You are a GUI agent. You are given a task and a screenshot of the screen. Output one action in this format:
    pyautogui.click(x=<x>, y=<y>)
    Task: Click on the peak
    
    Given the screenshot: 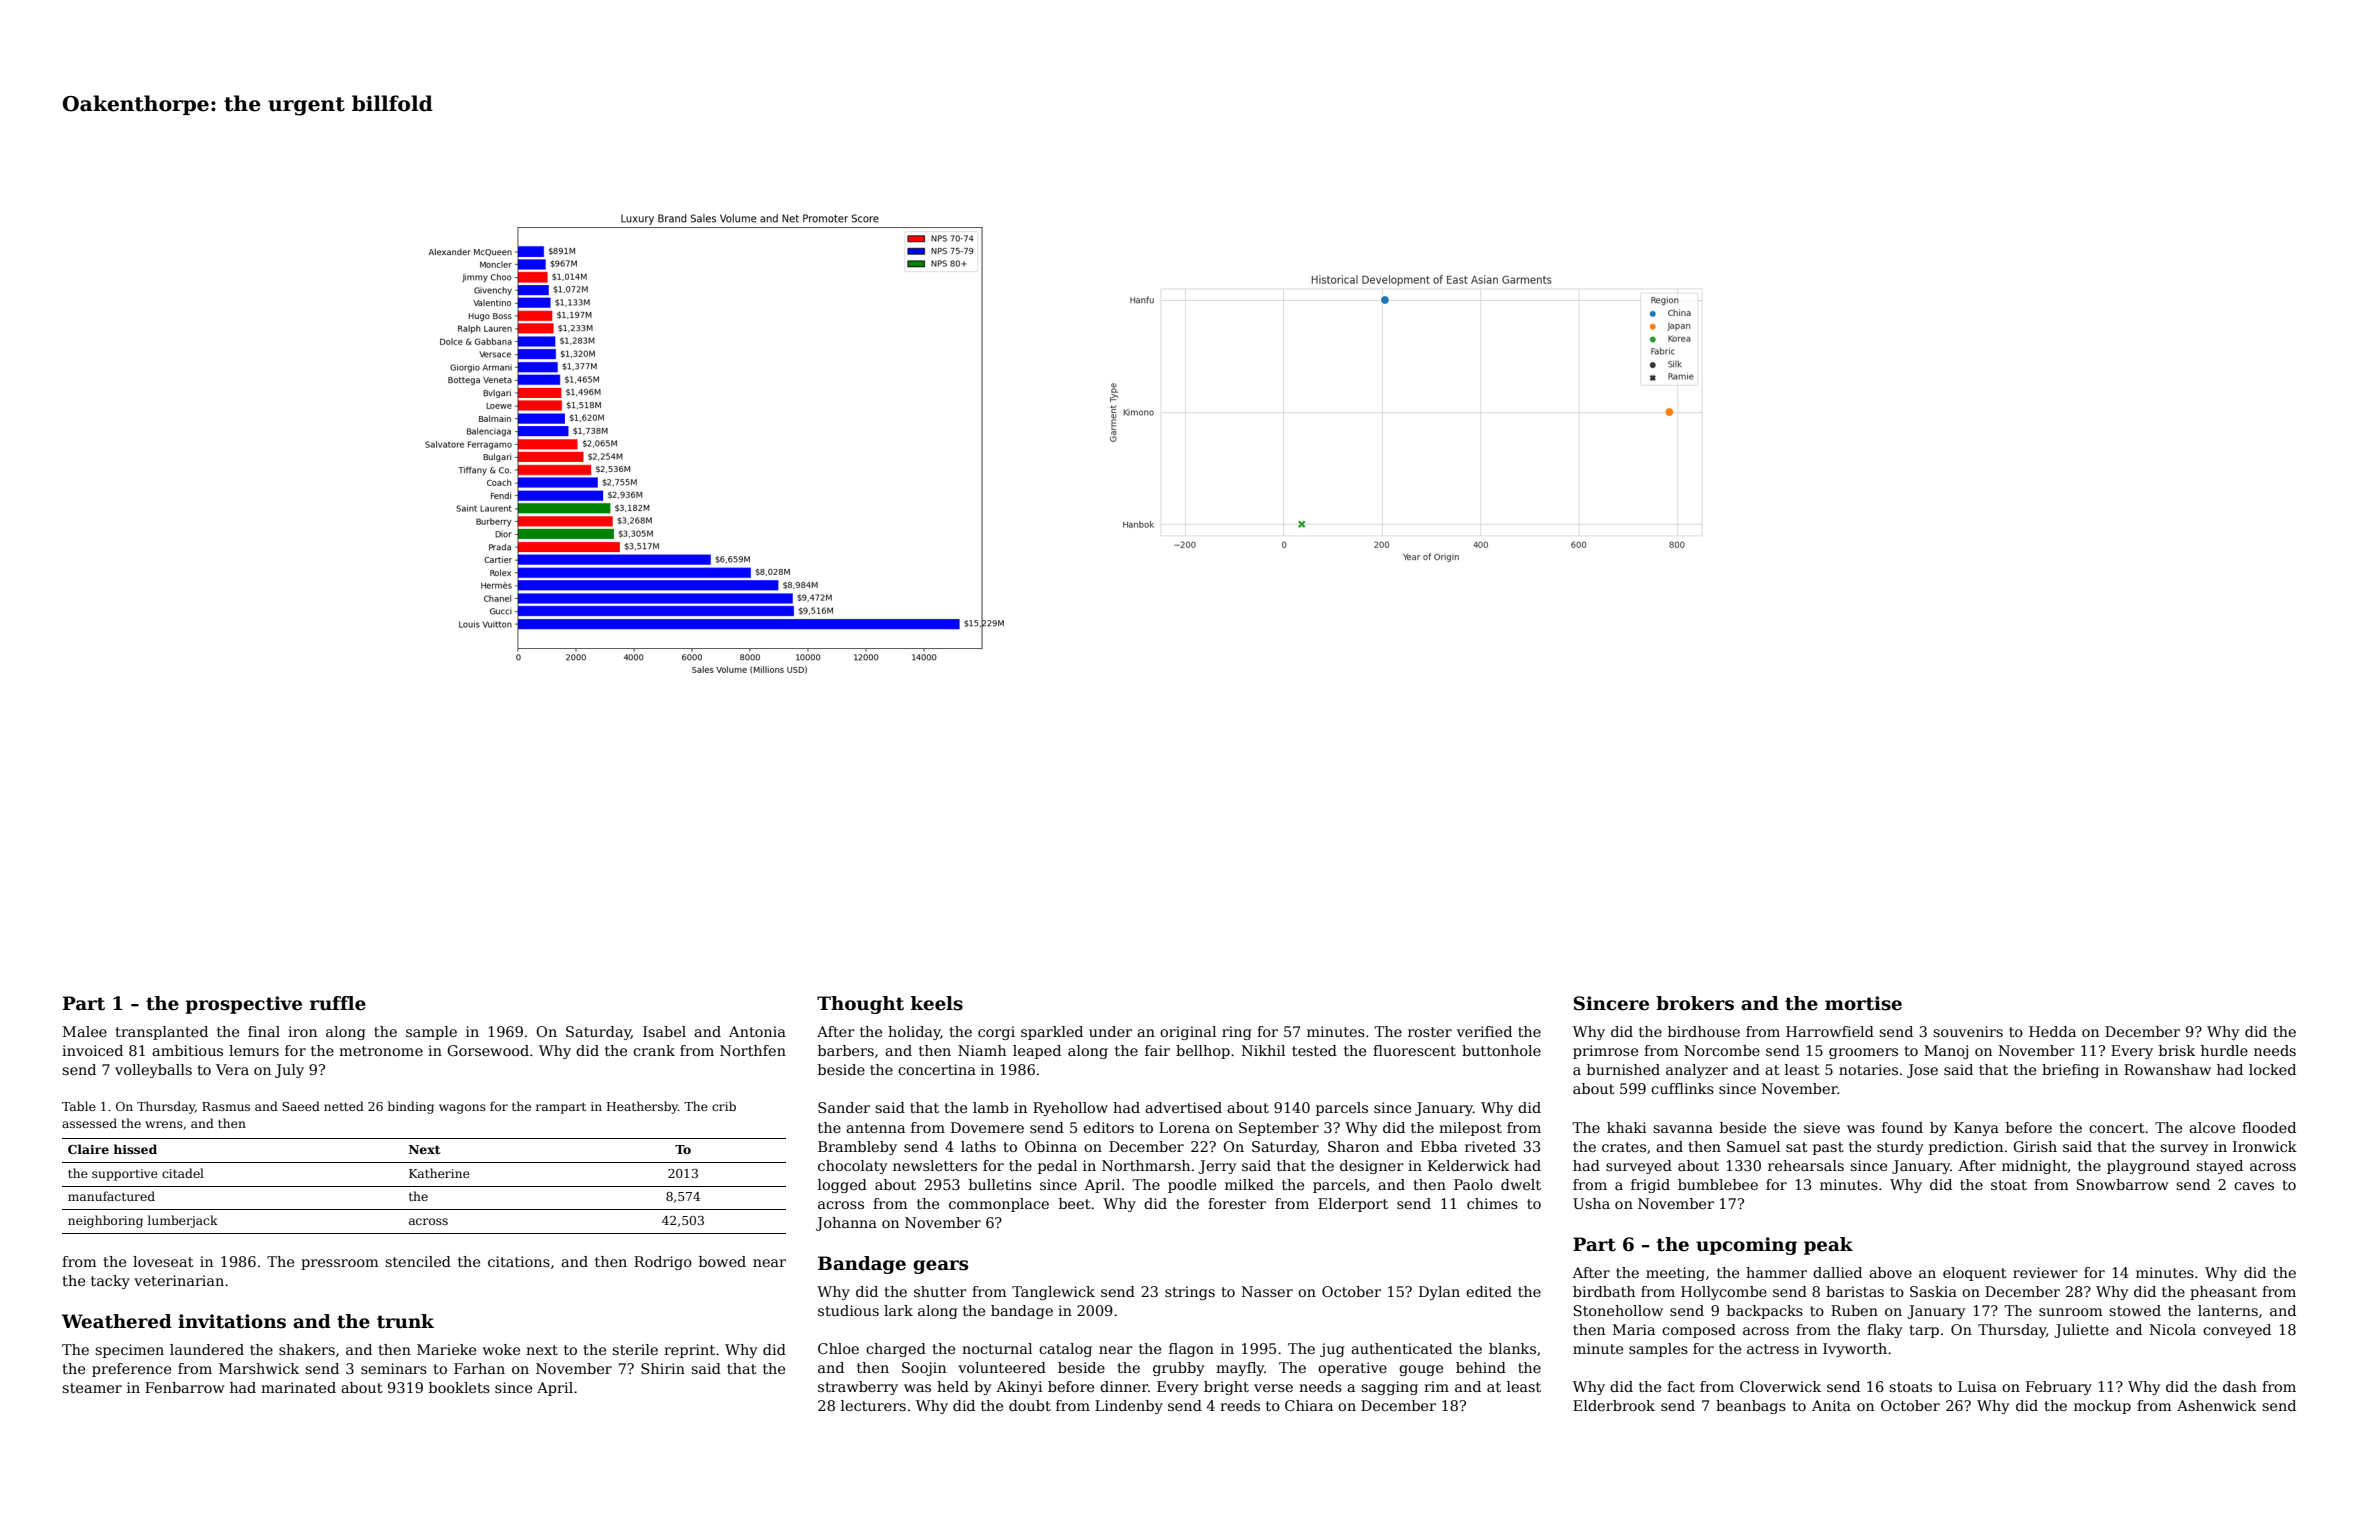 What is the action you would take?
    pyautogui.click(x=1828, y=1246)
